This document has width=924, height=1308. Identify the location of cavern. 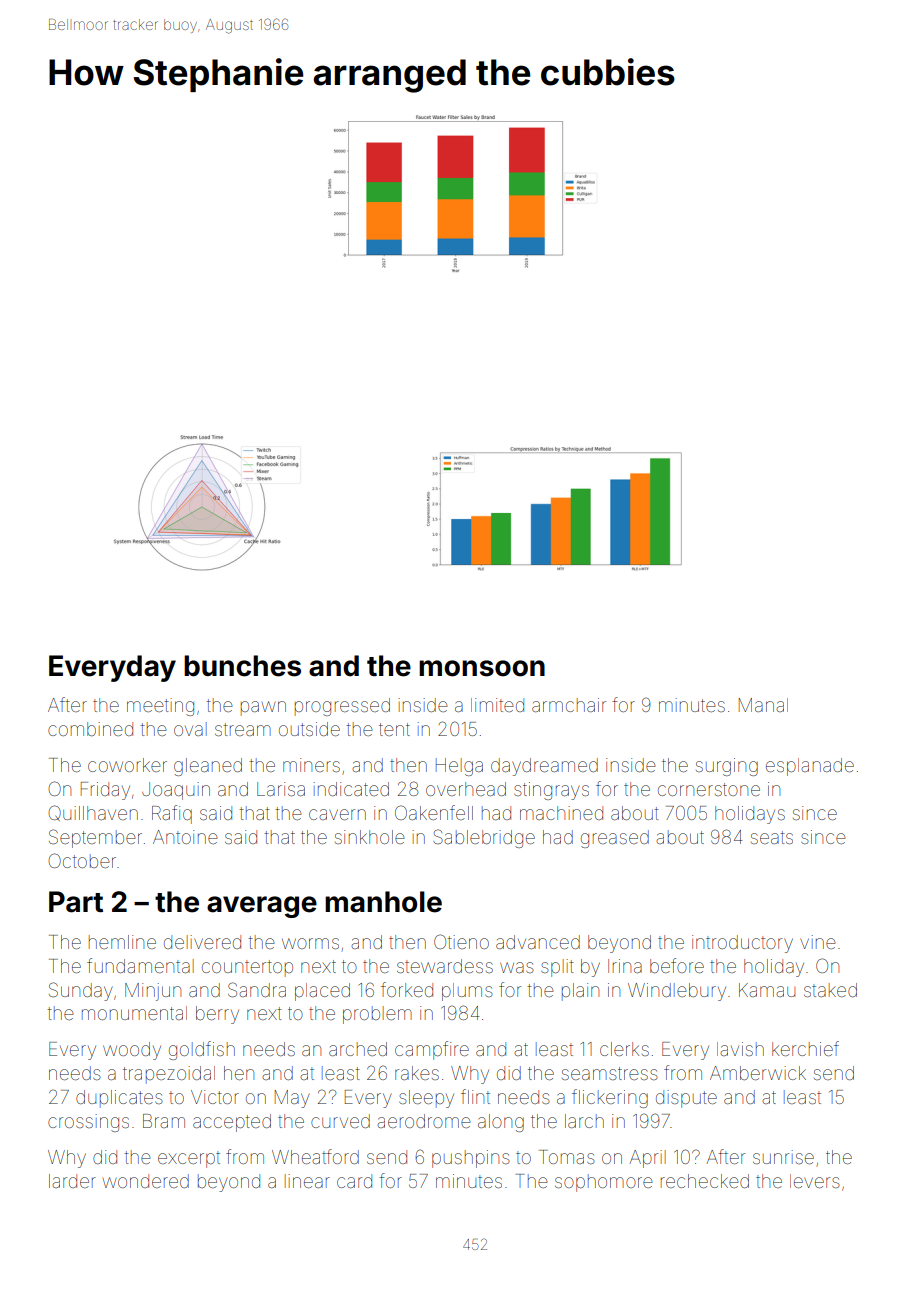
(337, 814).
